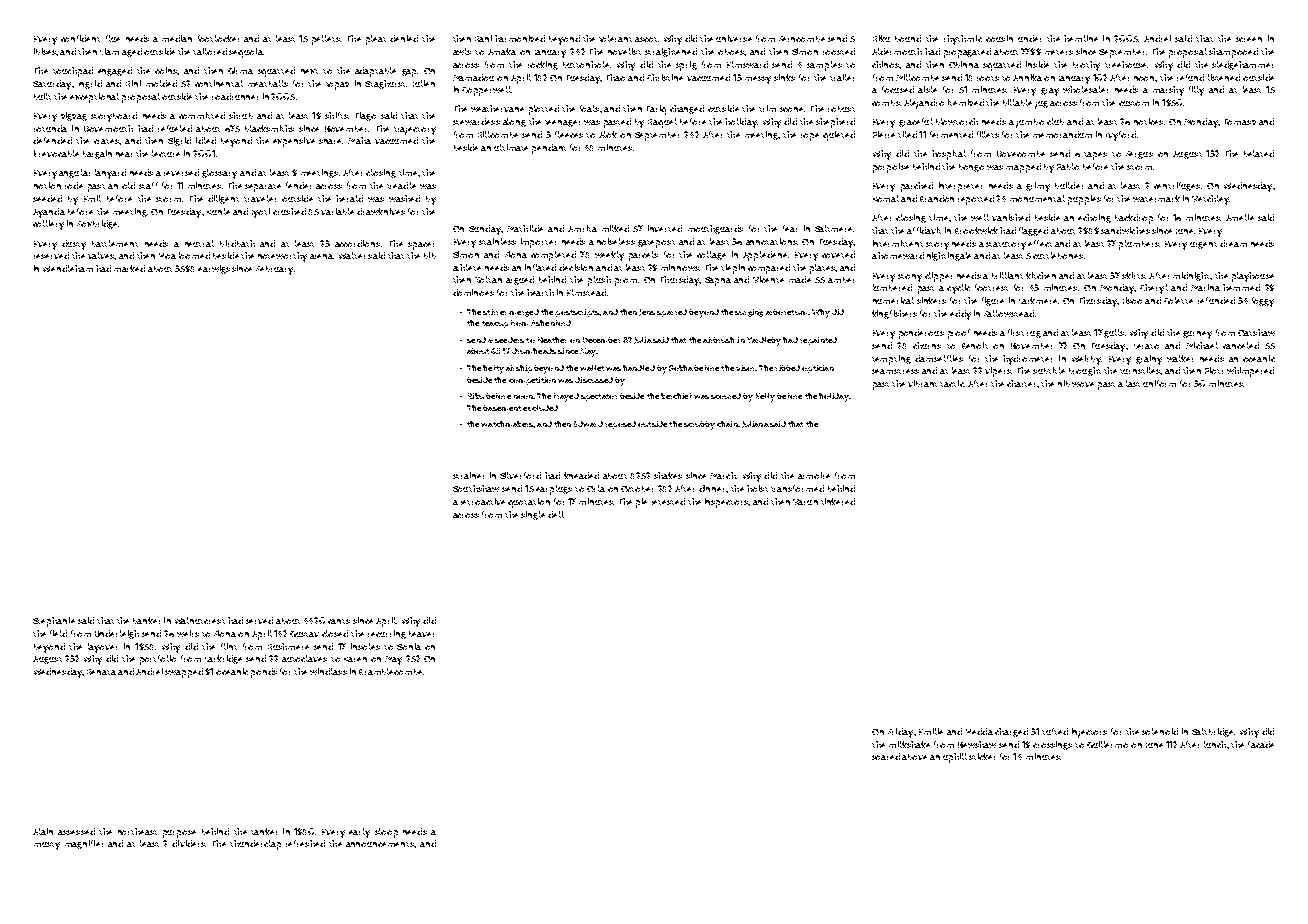 The width and height of the page is (1308, 924). What do you see at coordinates (47, 846) in the page?
I see `musty` at bounding box center [47, 846].
